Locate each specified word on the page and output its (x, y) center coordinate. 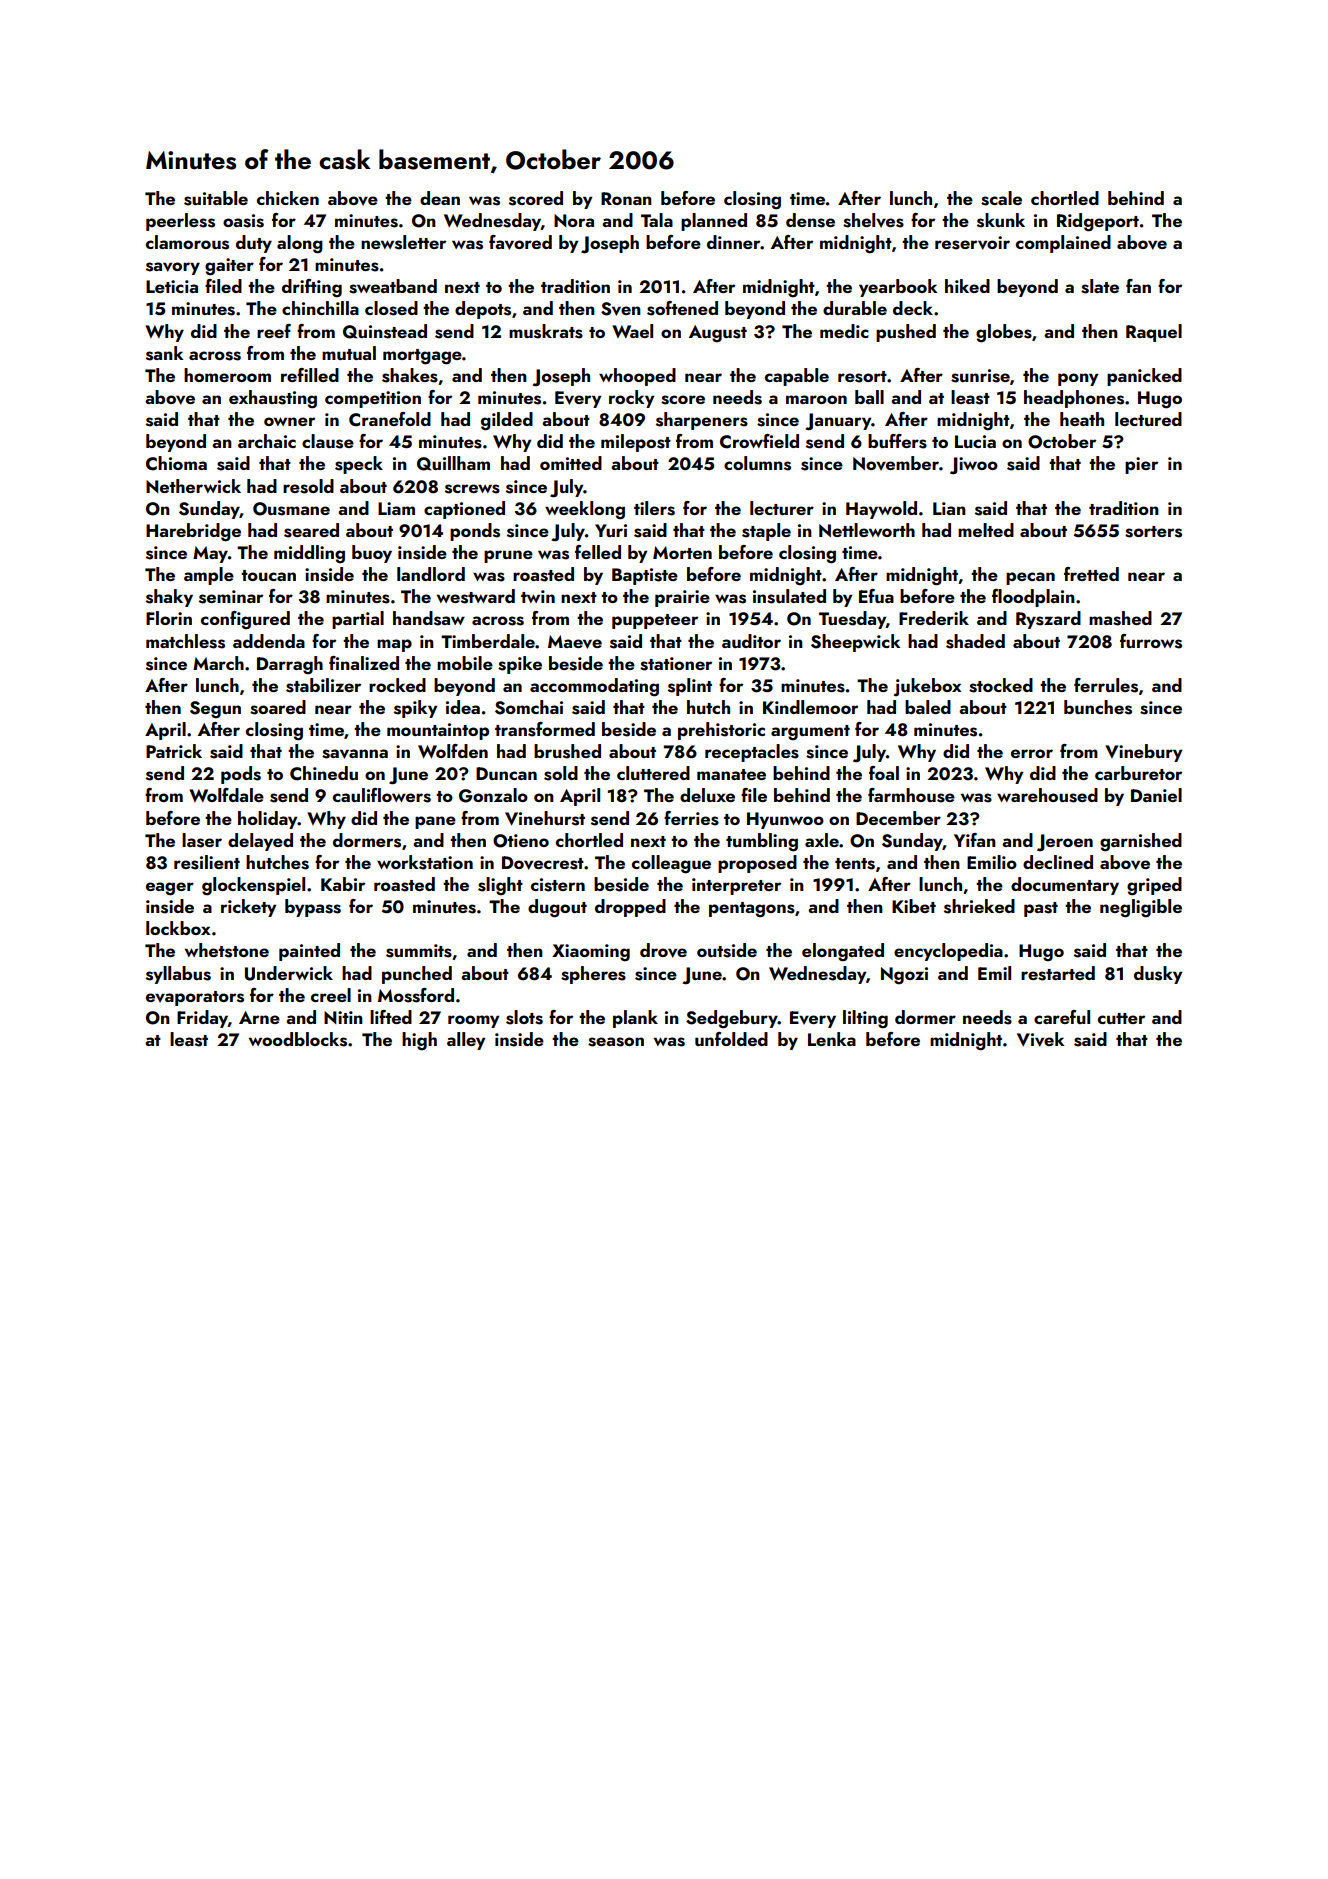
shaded (975, 641)
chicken (288, 198)
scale (1001, 198)
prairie (682, 598)
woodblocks (298, 1039)
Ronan (626, 198)
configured (245, 620)
